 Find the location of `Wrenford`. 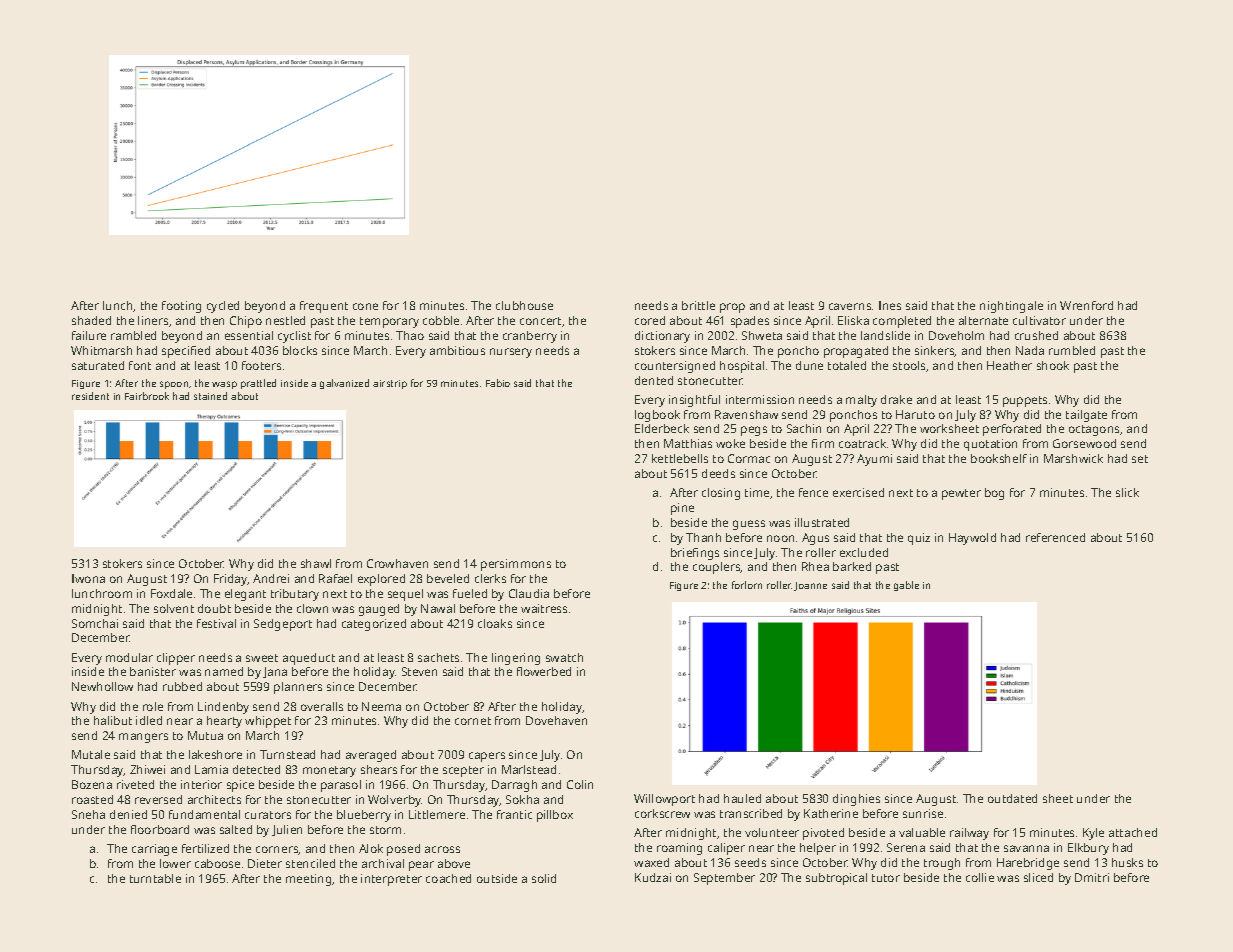

Wrenford is located at coordinates (1086, 305).
